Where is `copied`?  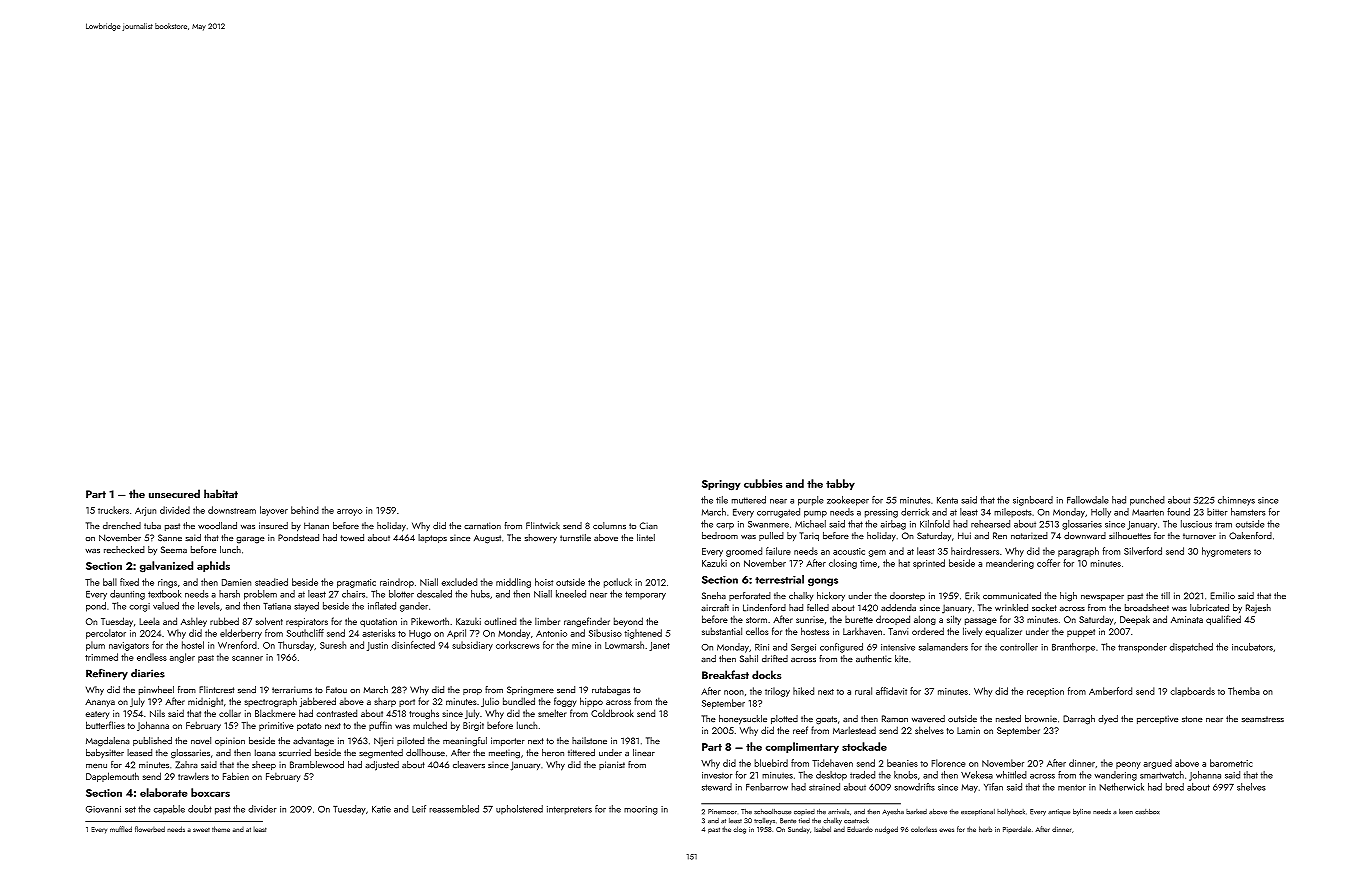 copied is located at coordinates (804, 812).
